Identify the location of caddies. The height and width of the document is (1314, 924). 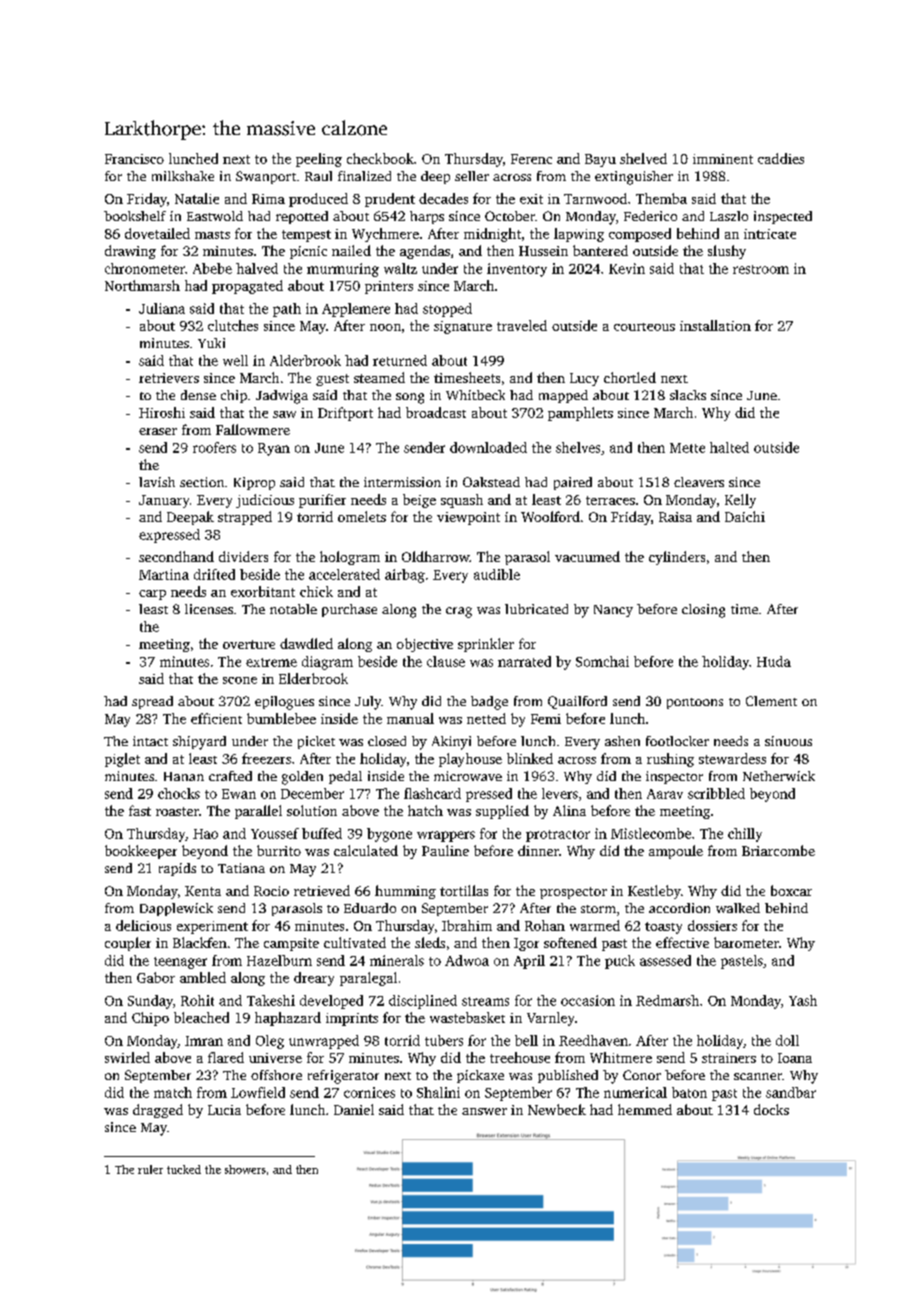
(781, 158).
